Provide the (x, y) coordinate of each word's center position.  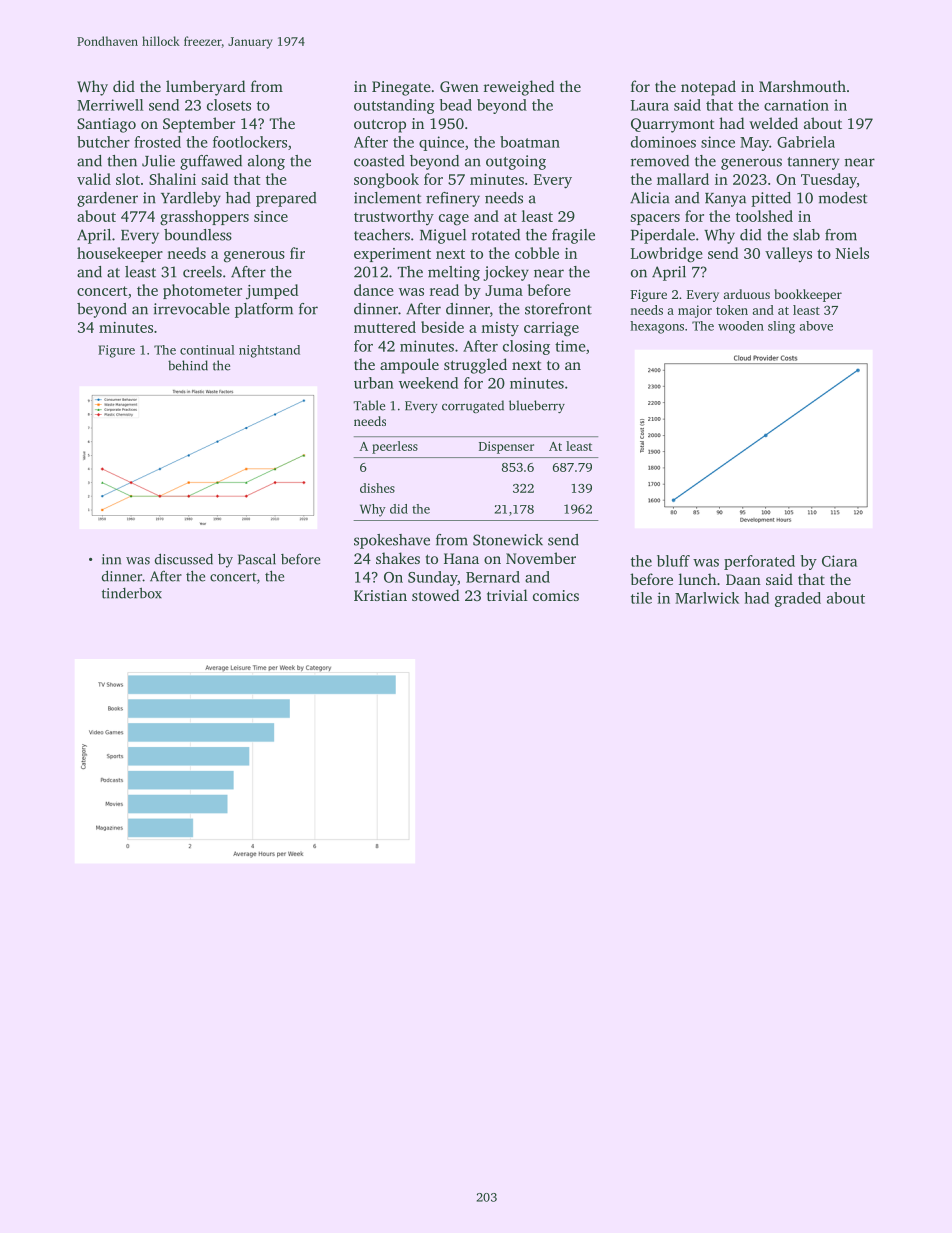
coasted (379, 161)
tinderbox (132, 593)
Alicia (649, 198)
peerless (395, 447)
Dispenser (506, 447)
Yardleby (191, 199)
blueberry (537, 406)
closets (229, 105)
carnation (796, 105)
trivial (507, 595)
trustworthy (394, 217)
